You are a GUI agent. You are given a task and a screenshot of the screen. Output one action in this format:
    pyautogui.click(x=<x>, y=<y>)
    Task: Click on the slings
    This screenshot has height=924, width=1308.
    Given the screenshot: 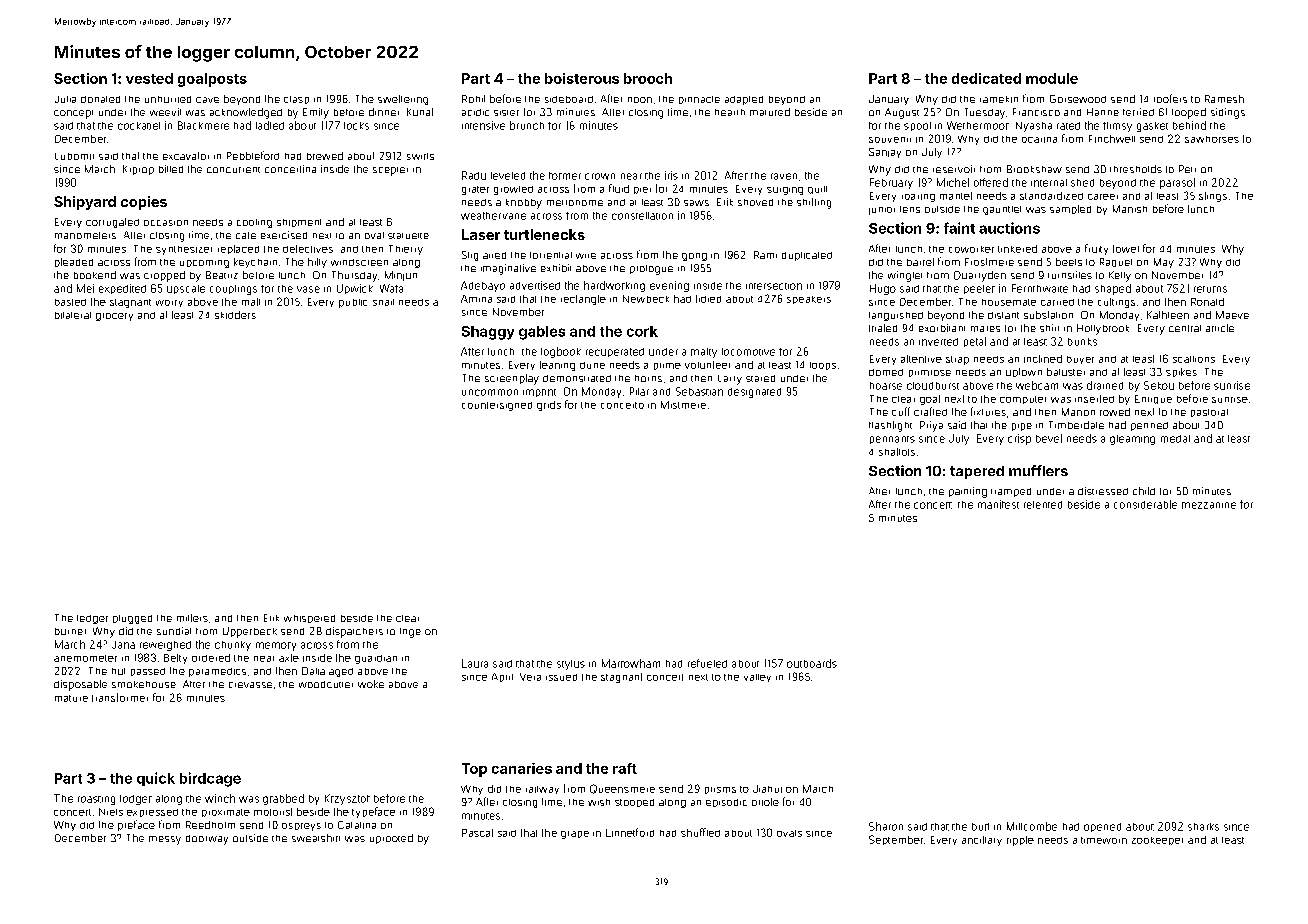 What is the action you would take?
    pyautogui.click(x=1213, y=197)
